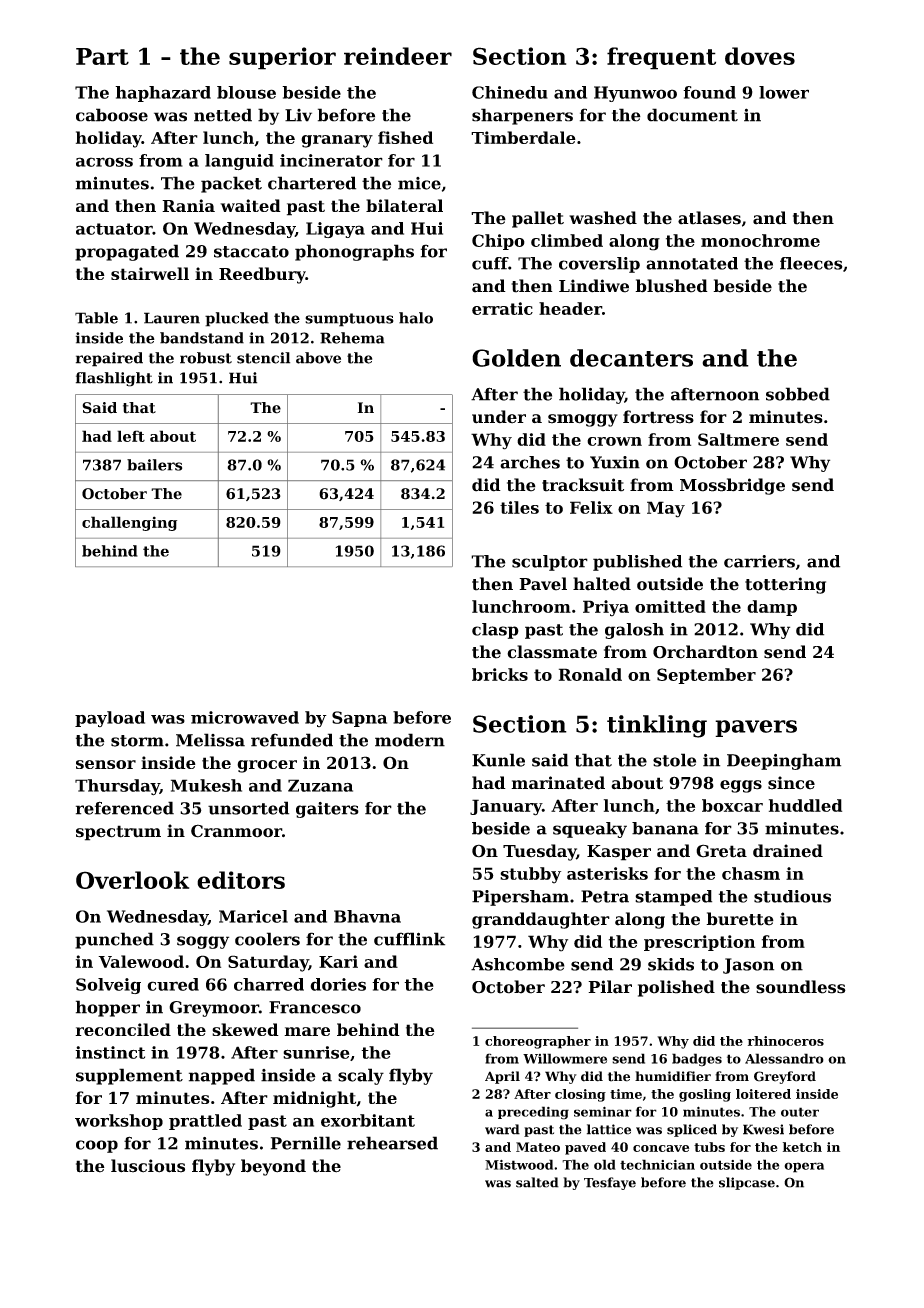 The height and width of the document is (1308, 924). What do you see at coordinates (495, 631) in the document?
I see `clasp` at bounding box center [495, 631].
